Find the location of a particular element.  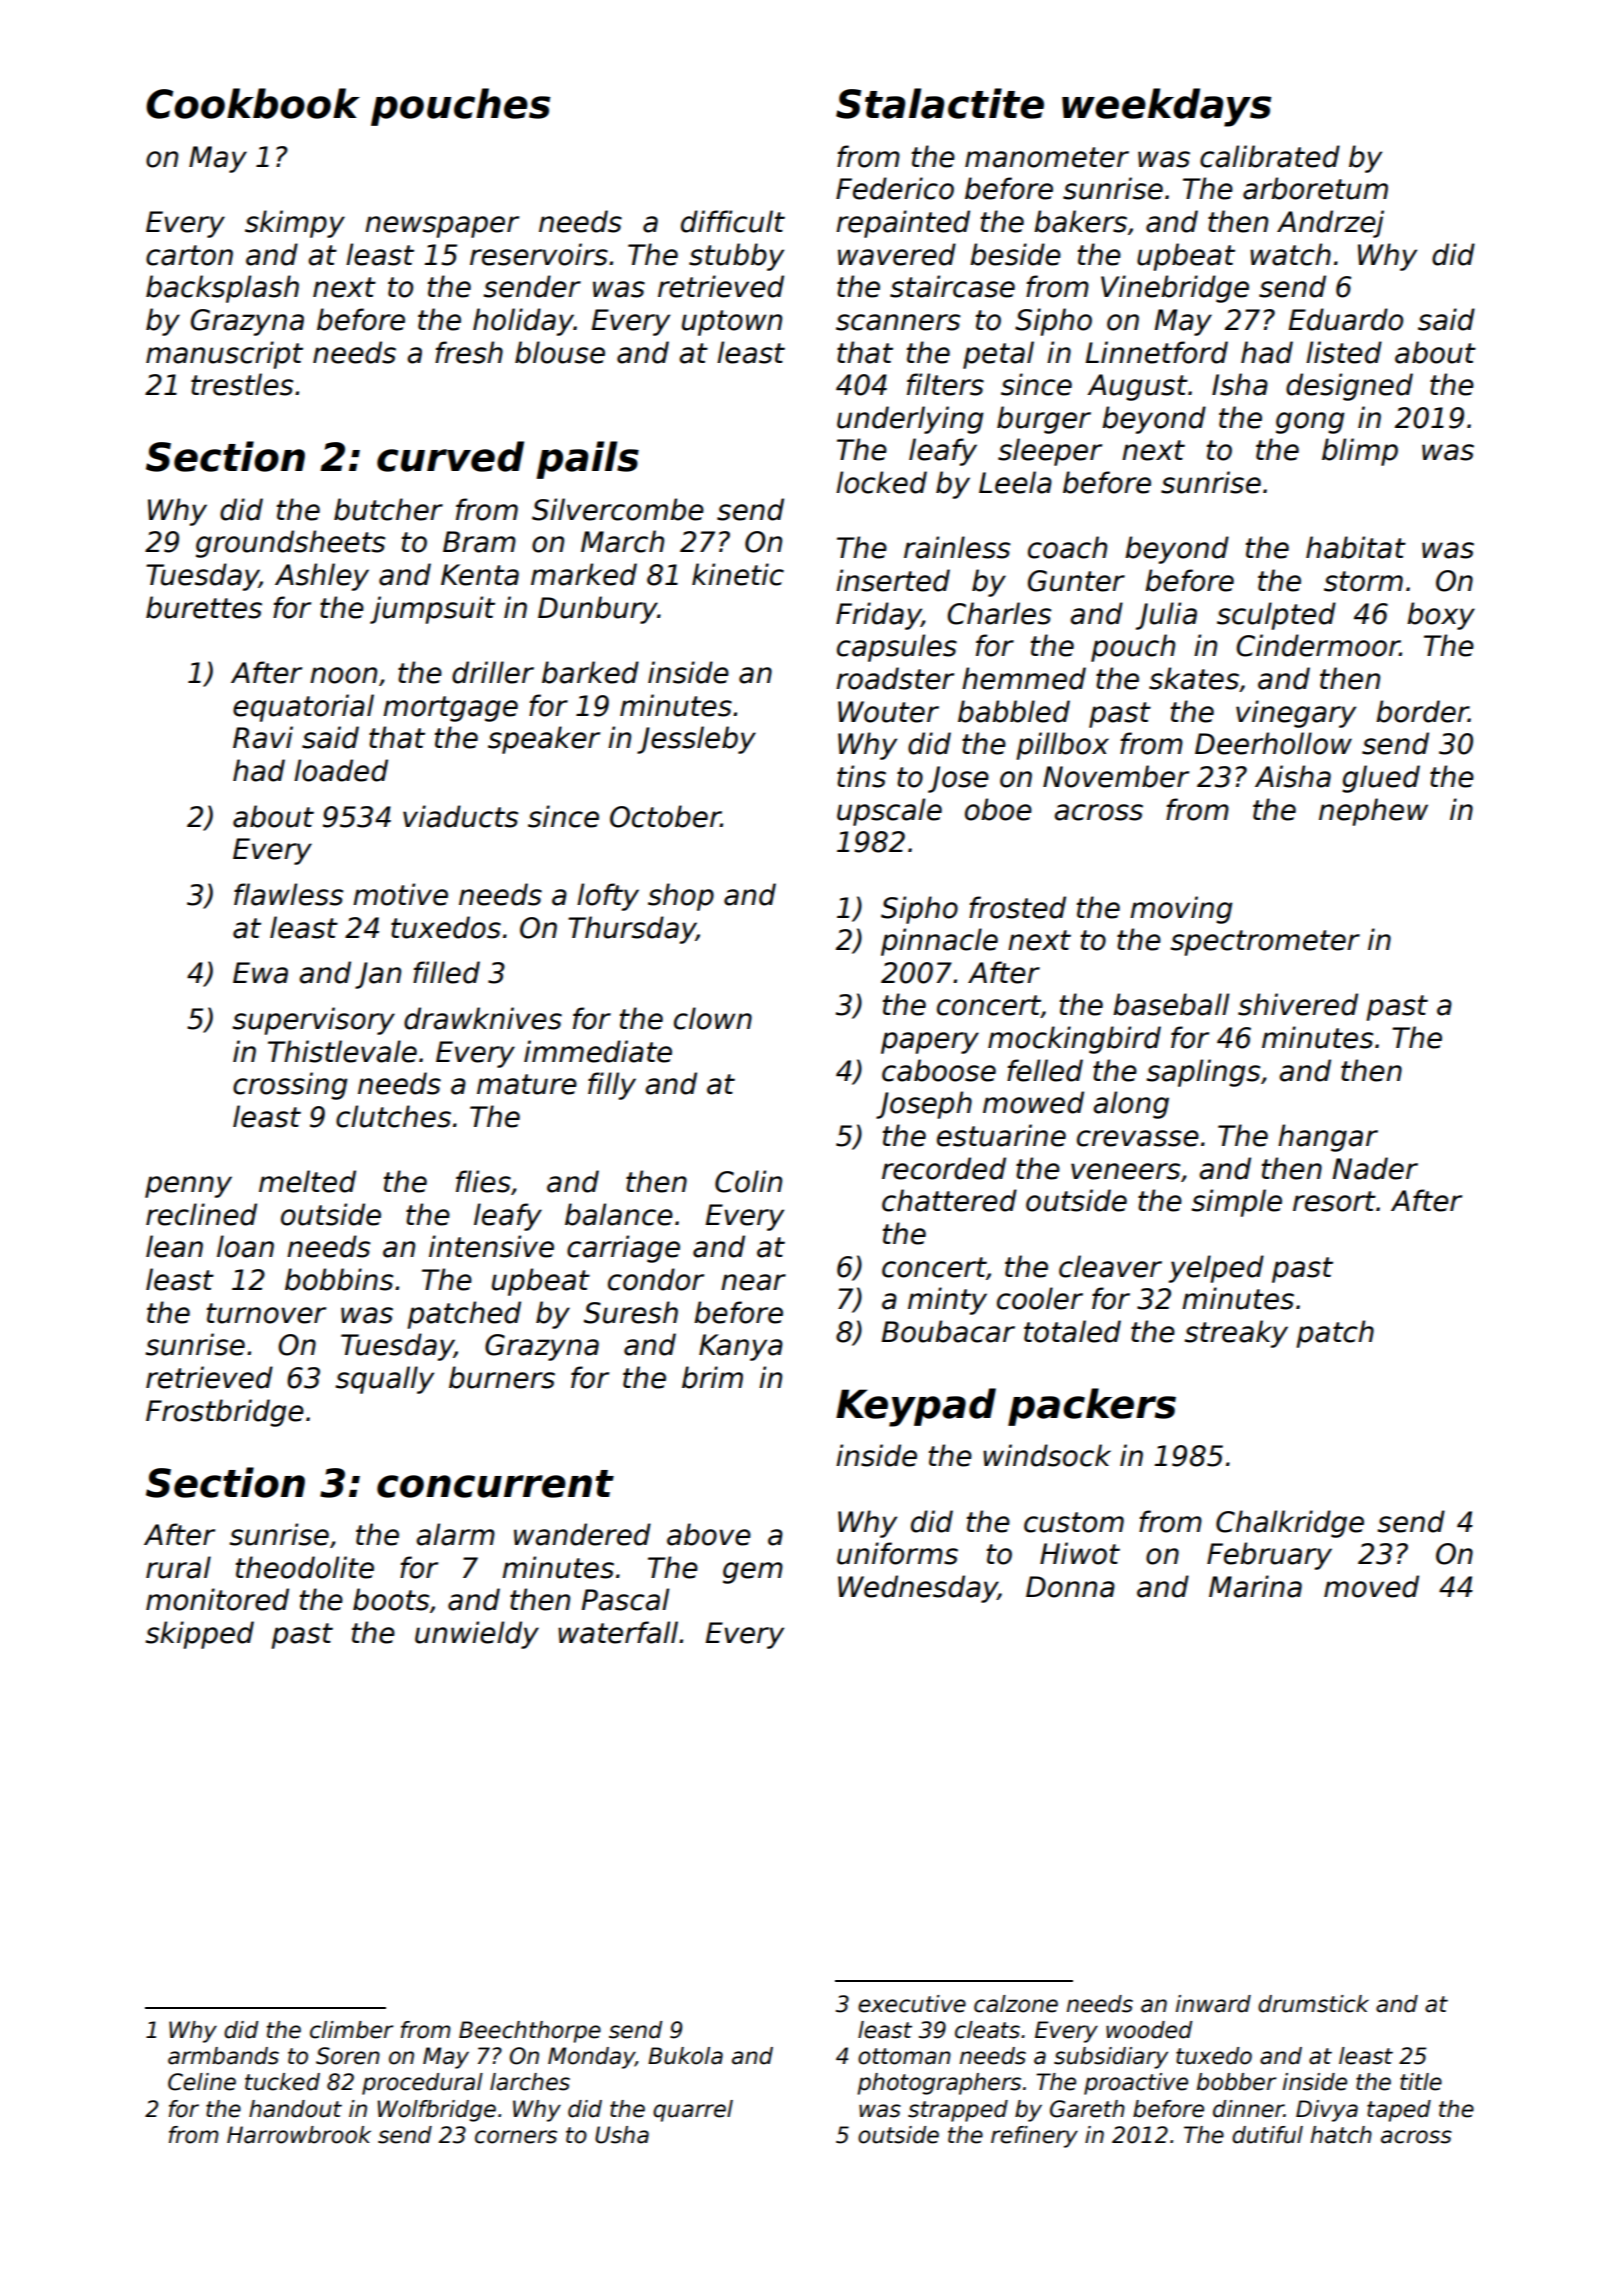

Harrowbrook is located at coordinates (299, 2135).
